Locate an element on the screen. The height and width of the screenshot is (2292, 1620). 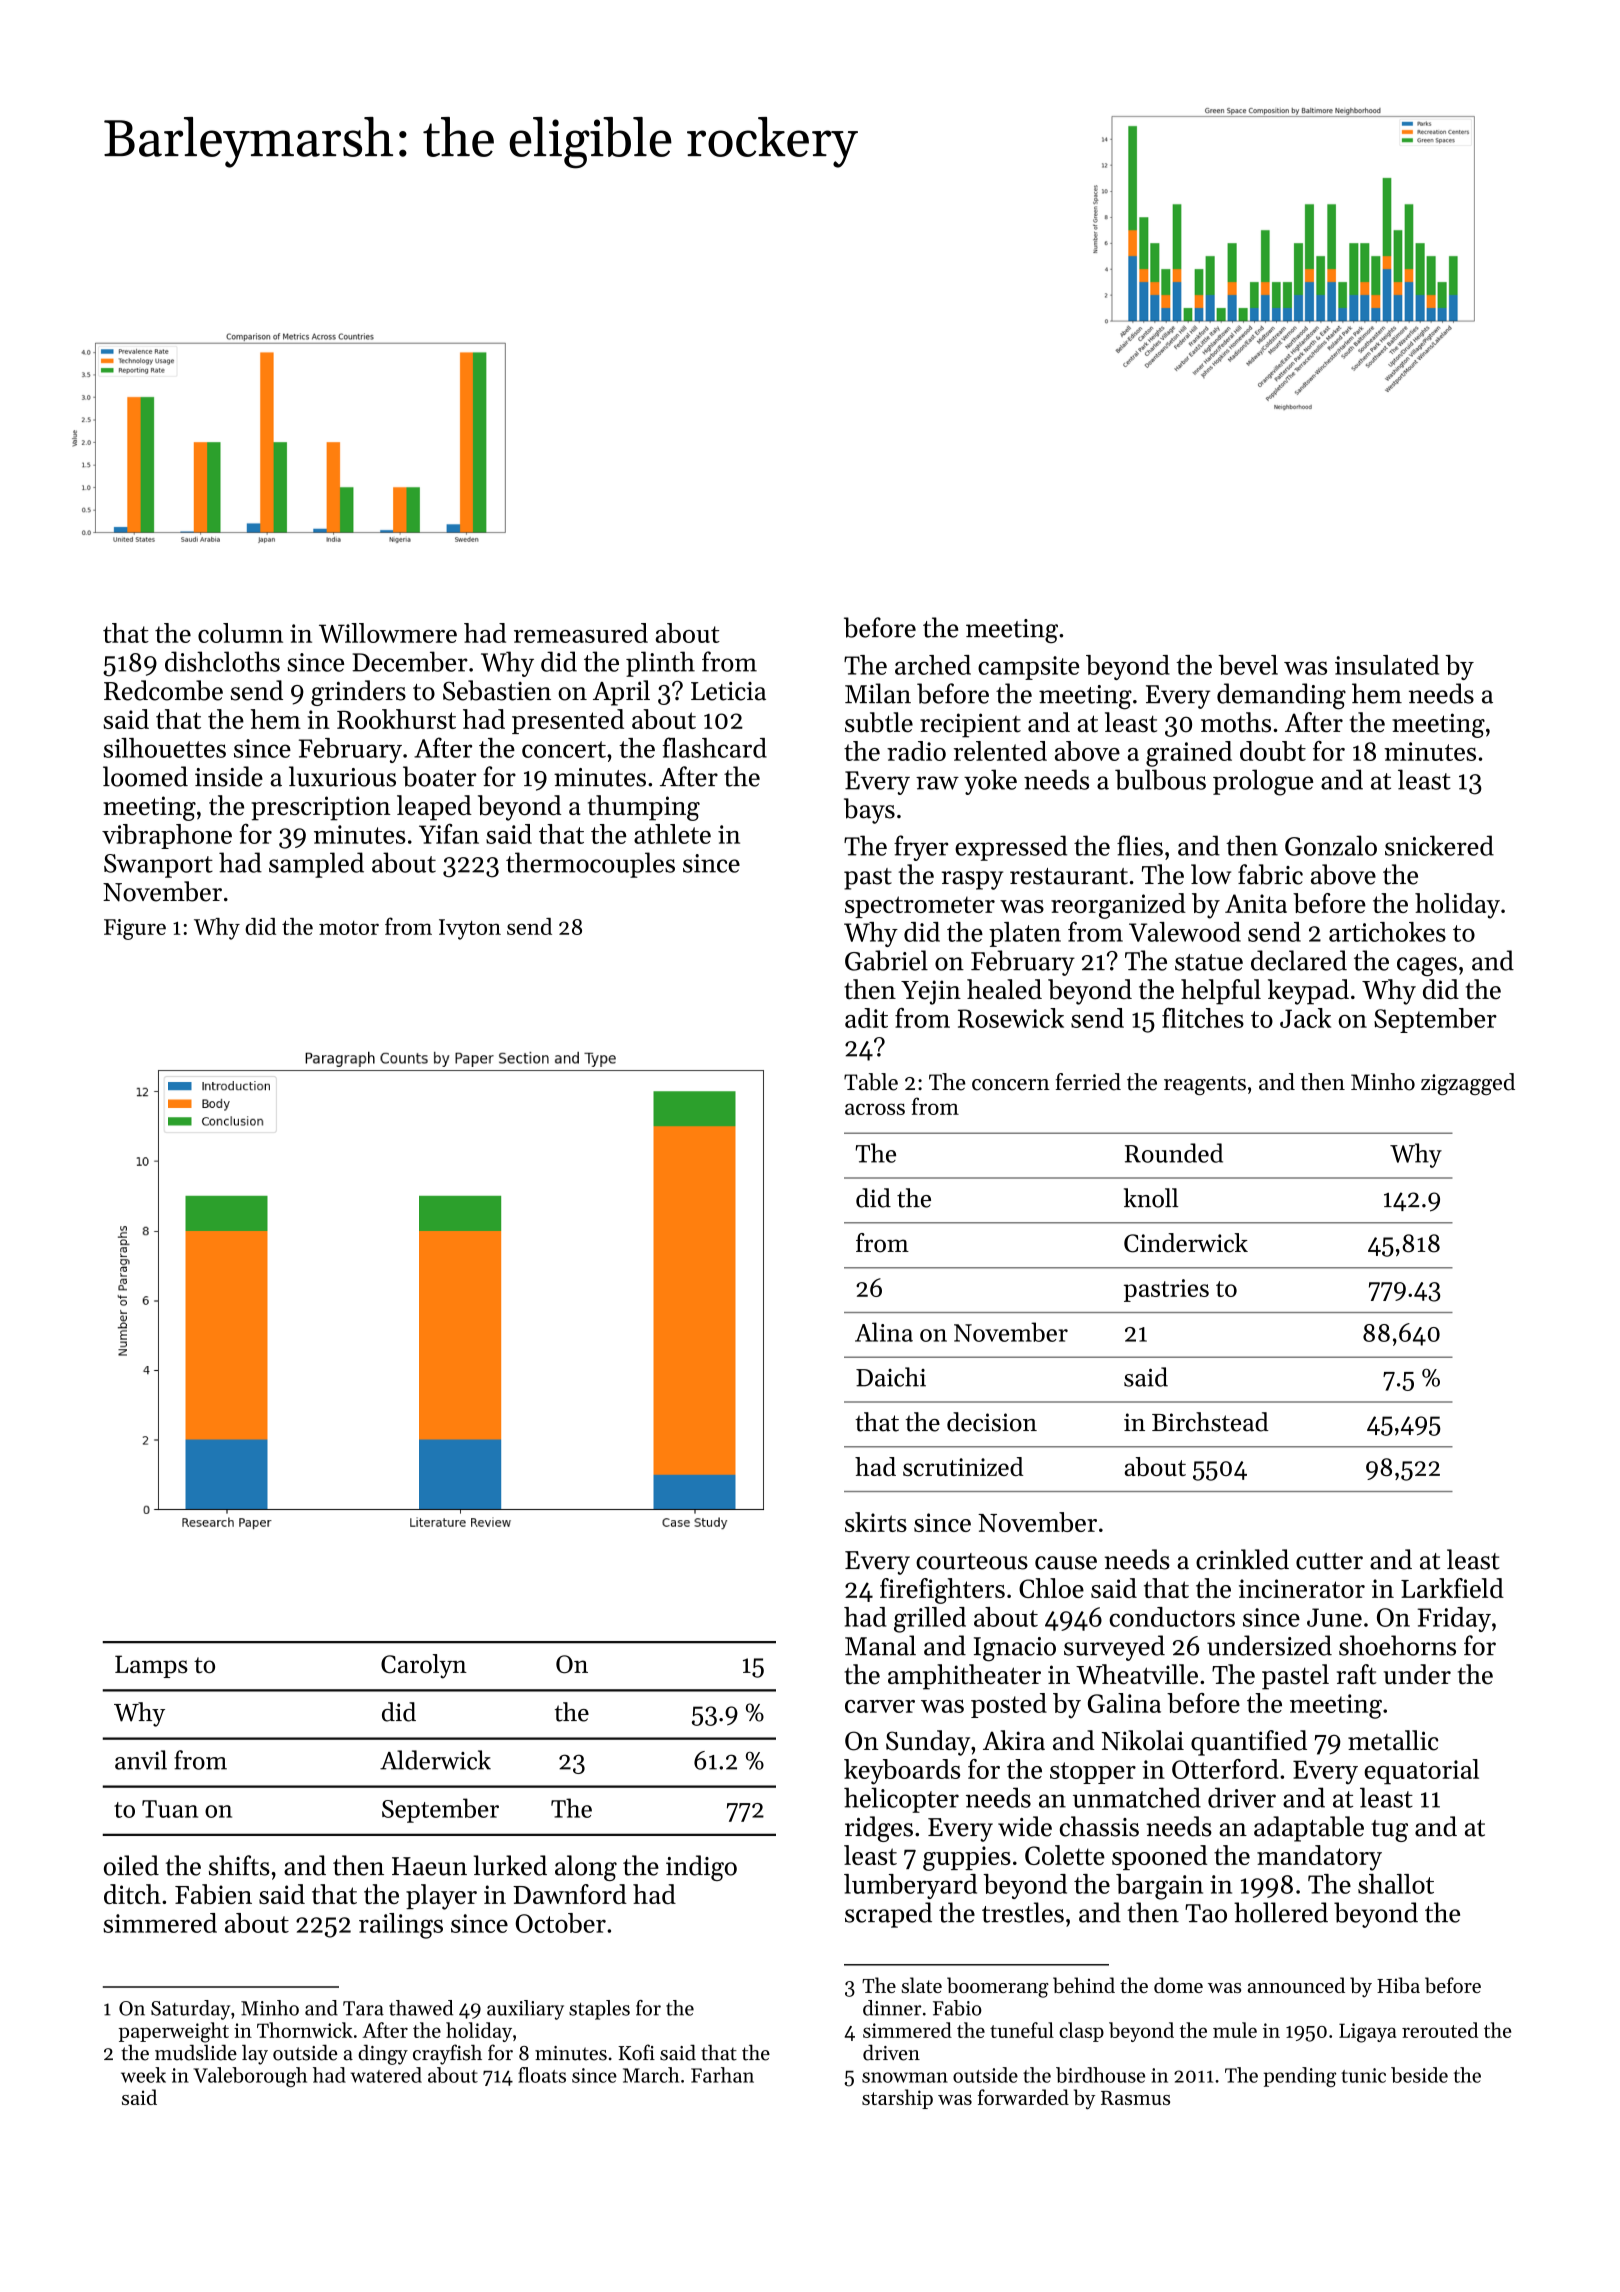
decision is located at coordinates (992, 1422).
